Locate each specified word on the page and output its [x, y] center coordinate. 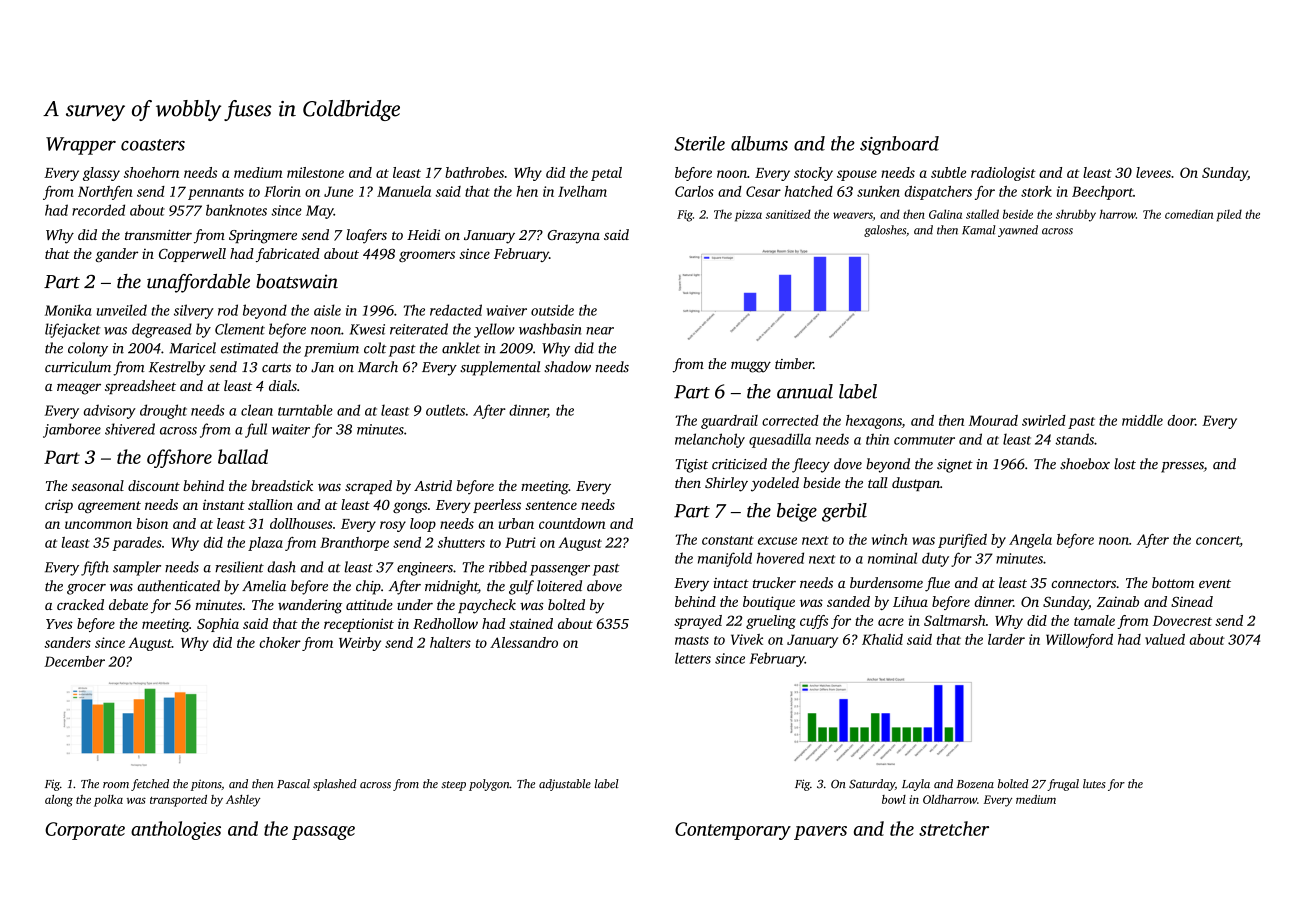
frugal [1063, 785]
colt [375, 348]
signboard [899, 145]
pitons [206, 785]
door [1181, 420]
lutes [1094, 783]
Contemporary [733, 831]
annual [805, 391]
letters [693, 658]
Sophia [218, 625]
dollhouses [301, 523]
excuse [777, 541]
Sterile [699, 143]
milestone [315, 172]
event [1215, 583]
